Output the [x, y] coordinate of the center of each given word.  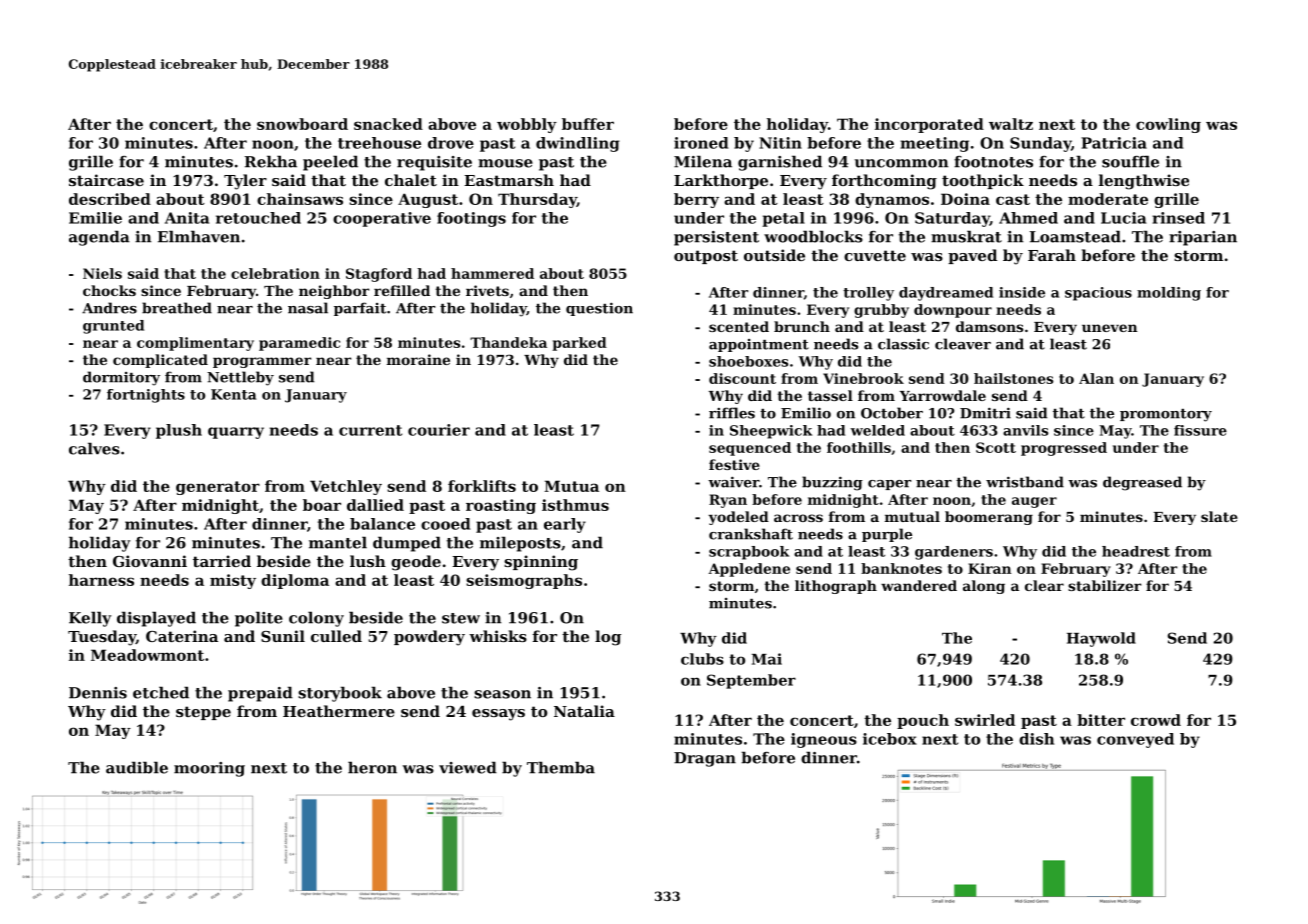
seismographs [524, 581]
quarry [236, 433]
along [984, 587]
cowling [1168, 125]
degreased [1142, 483]
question [599, 309]
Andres [109, 308]
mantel [338, 542]
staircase [106, 180]
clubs [702, 659]
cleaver [963, 344]
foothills [859, 447]
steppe [203, 713]
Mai [767, 659]
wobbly [527, 125]
